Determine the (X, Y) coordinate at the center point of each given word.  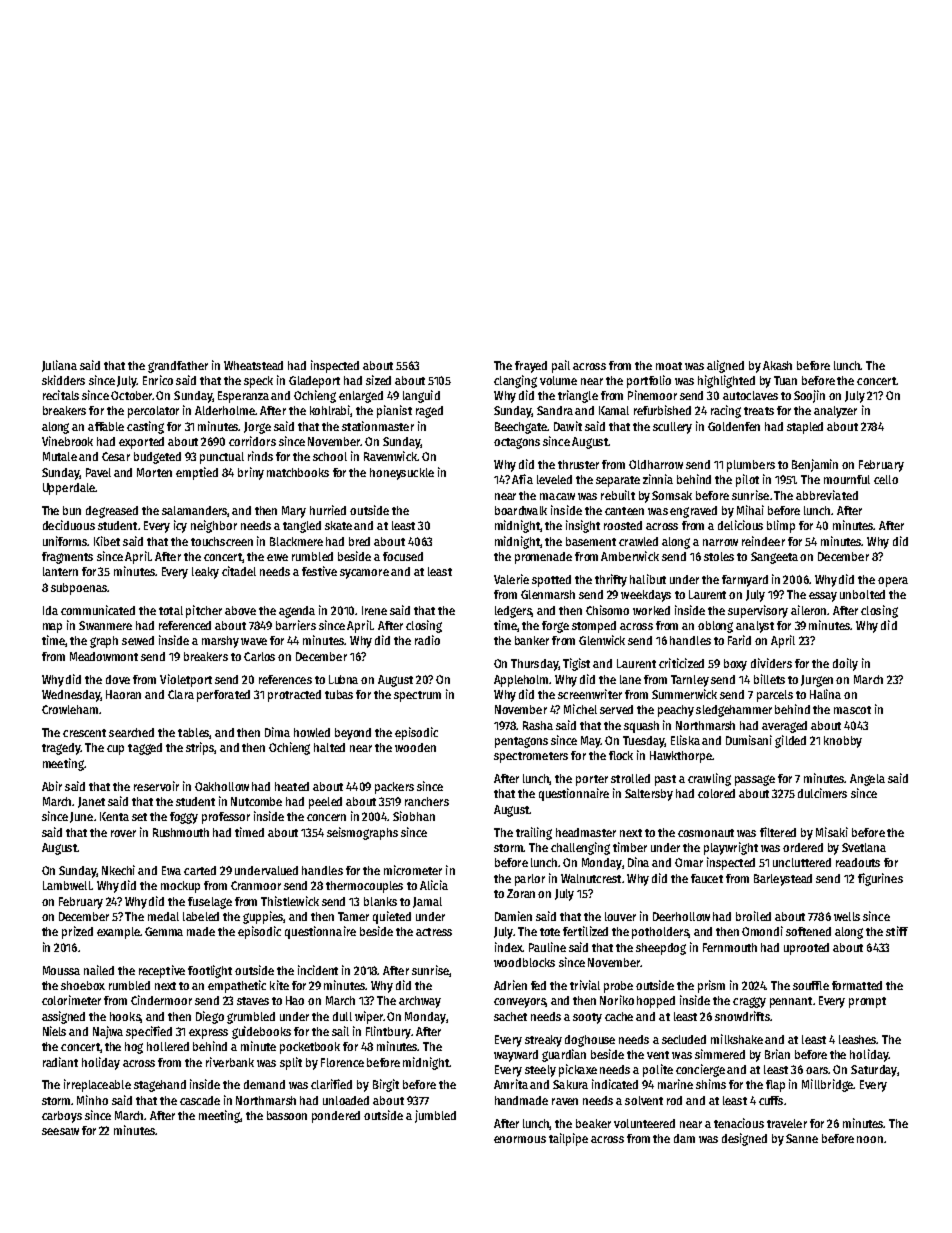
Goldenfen (734, 426)
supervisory (758, 611)
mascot (852, 710)
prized (77, 932)
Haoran (123, 694)
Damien (513, 916)
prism (711, 986)
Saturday (874, 1071)
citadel (239, 571)
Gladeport (314, 382)
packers (394, 788)
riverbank (230, 1062)
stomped (594, 627)
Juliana (59, 366)
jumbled (435, 1116)
